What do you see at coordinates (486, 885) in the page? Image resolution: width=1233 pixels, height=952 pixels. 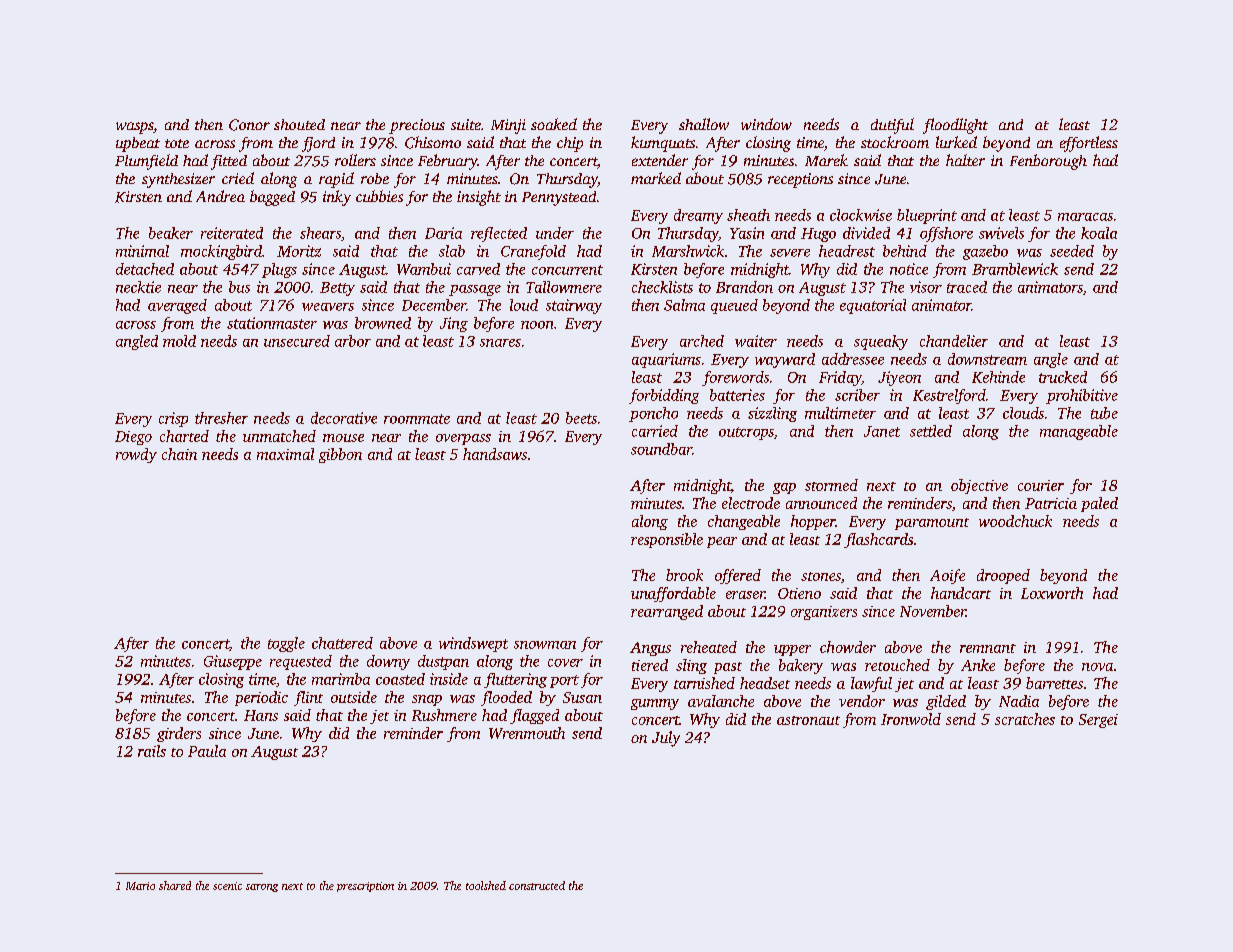 I see `toolshed` at bounding box center [486, 885].
